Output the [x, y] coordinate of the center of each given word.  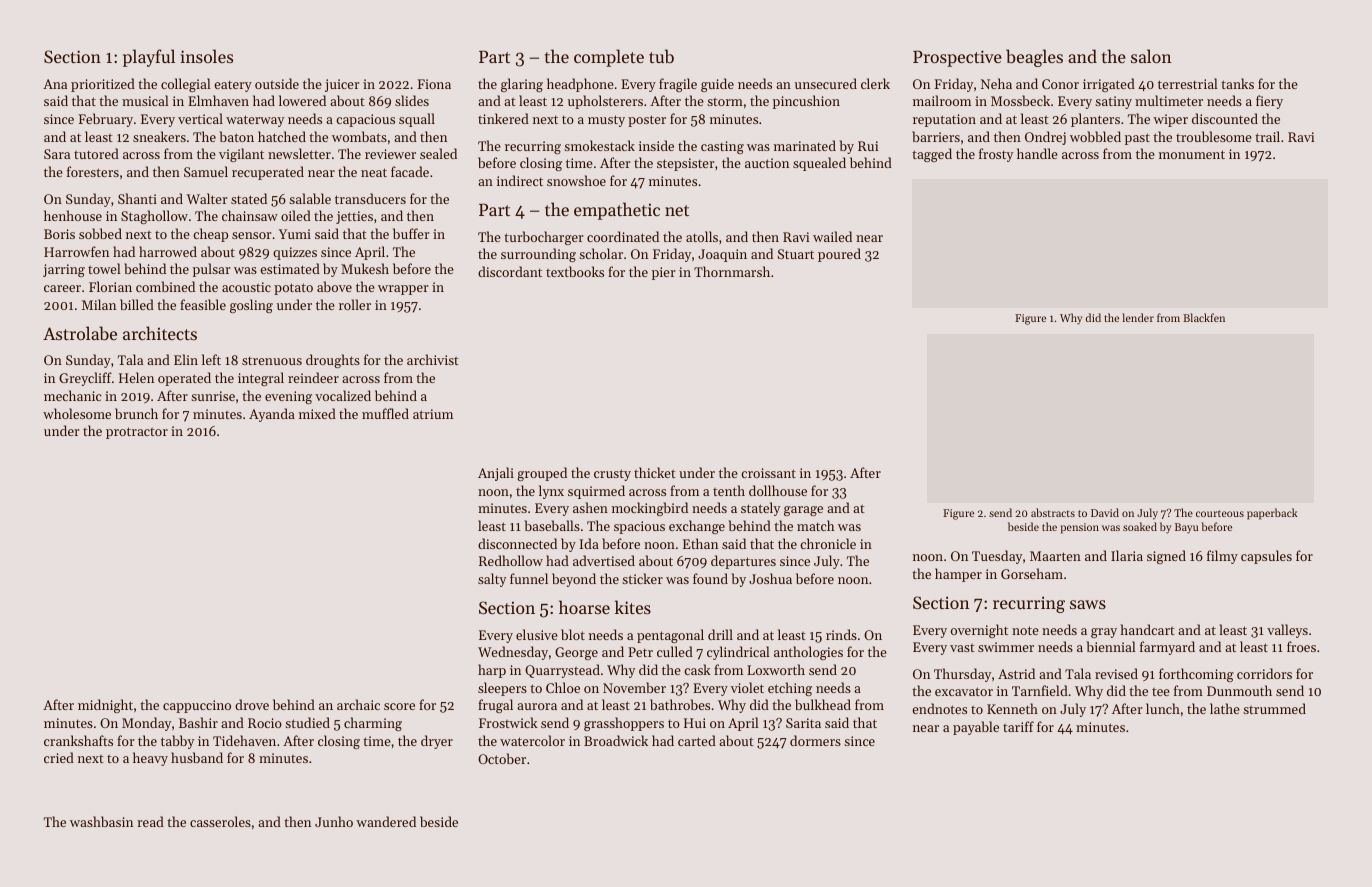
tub [661, 56]
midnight [105, 706]
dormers [815, 740]
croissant [768, 473]
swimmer [1006, 647]
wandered [386, 821]
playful [149, 58]
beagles [1034, 58]
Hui [695, 723]
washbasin [101, 821]
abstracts [1053, 512]
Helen [136, 377]
